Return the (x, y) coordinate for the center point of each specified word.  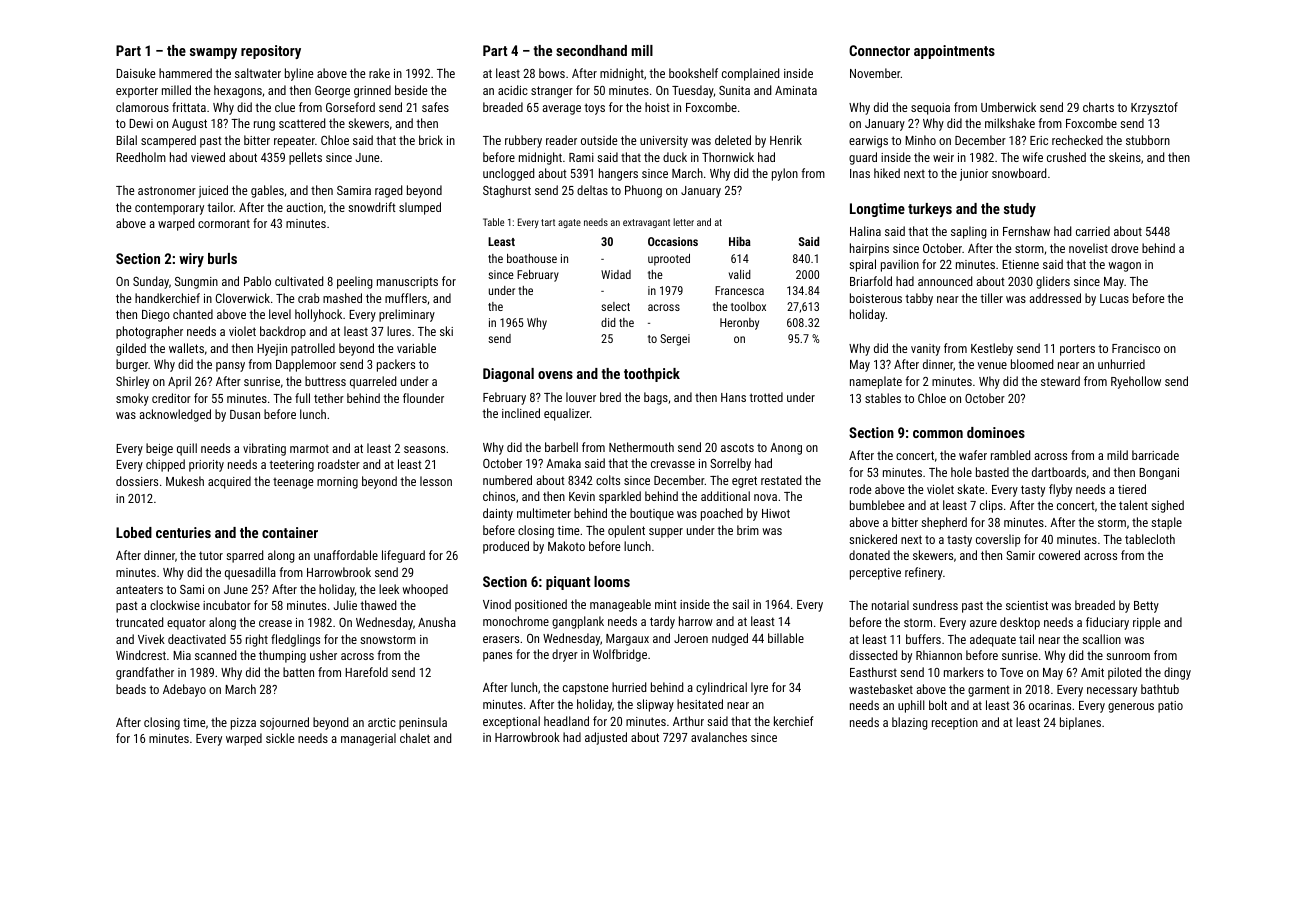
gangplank (578, 622)
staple (1166, 523)
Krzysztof (1154, 108)
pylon (785, 174)
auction (304, 207)
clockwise (175, 605)
